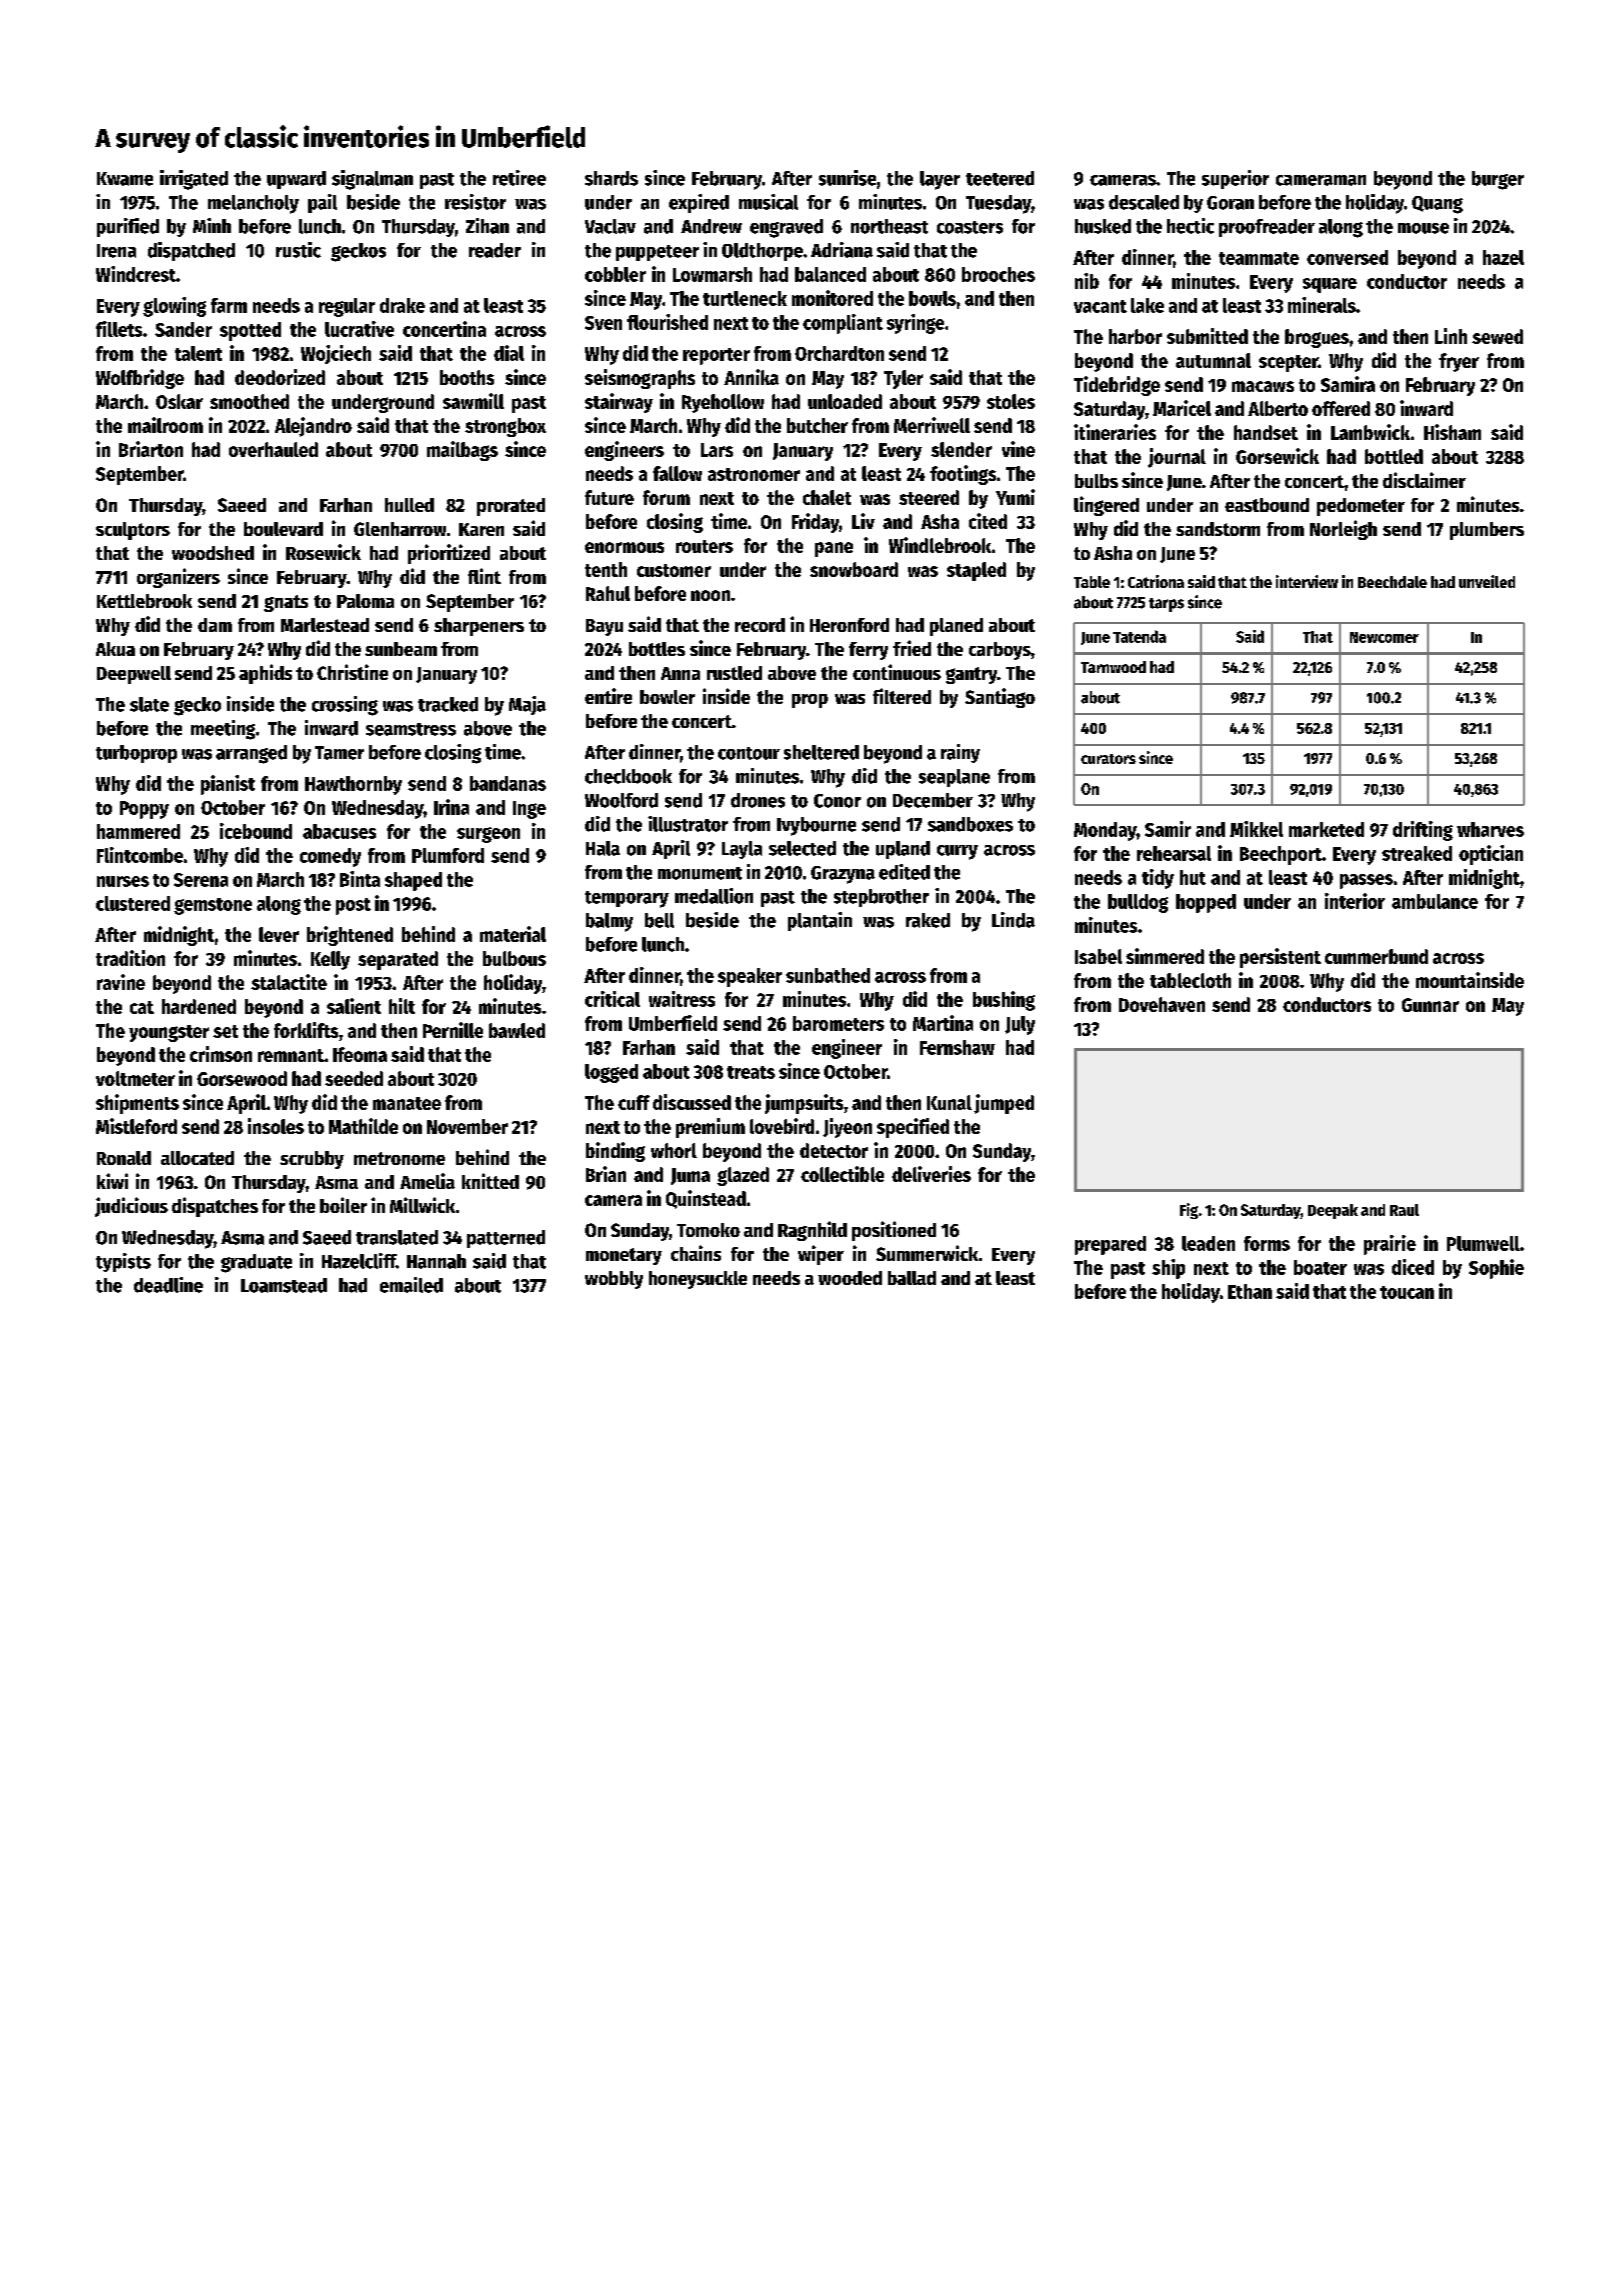 The image size is (1620, 2292). What do you see at coordinates (611, 1073) in the document?
I see `logged` at bounding box center [611, 1073].
